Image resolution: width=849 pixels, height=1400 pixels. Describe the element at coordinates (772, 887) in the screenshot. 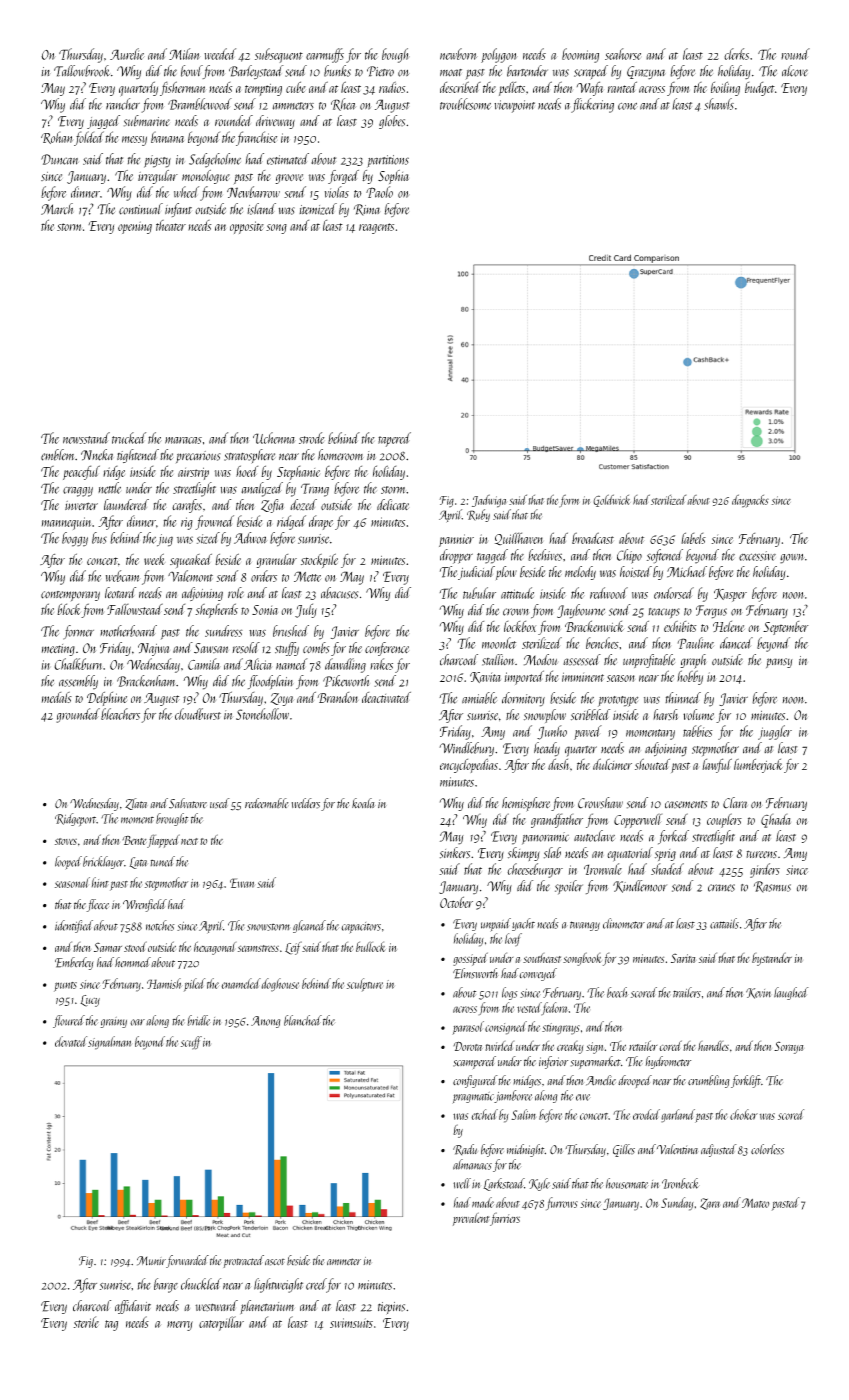

I see `Rasmus` at that location.
